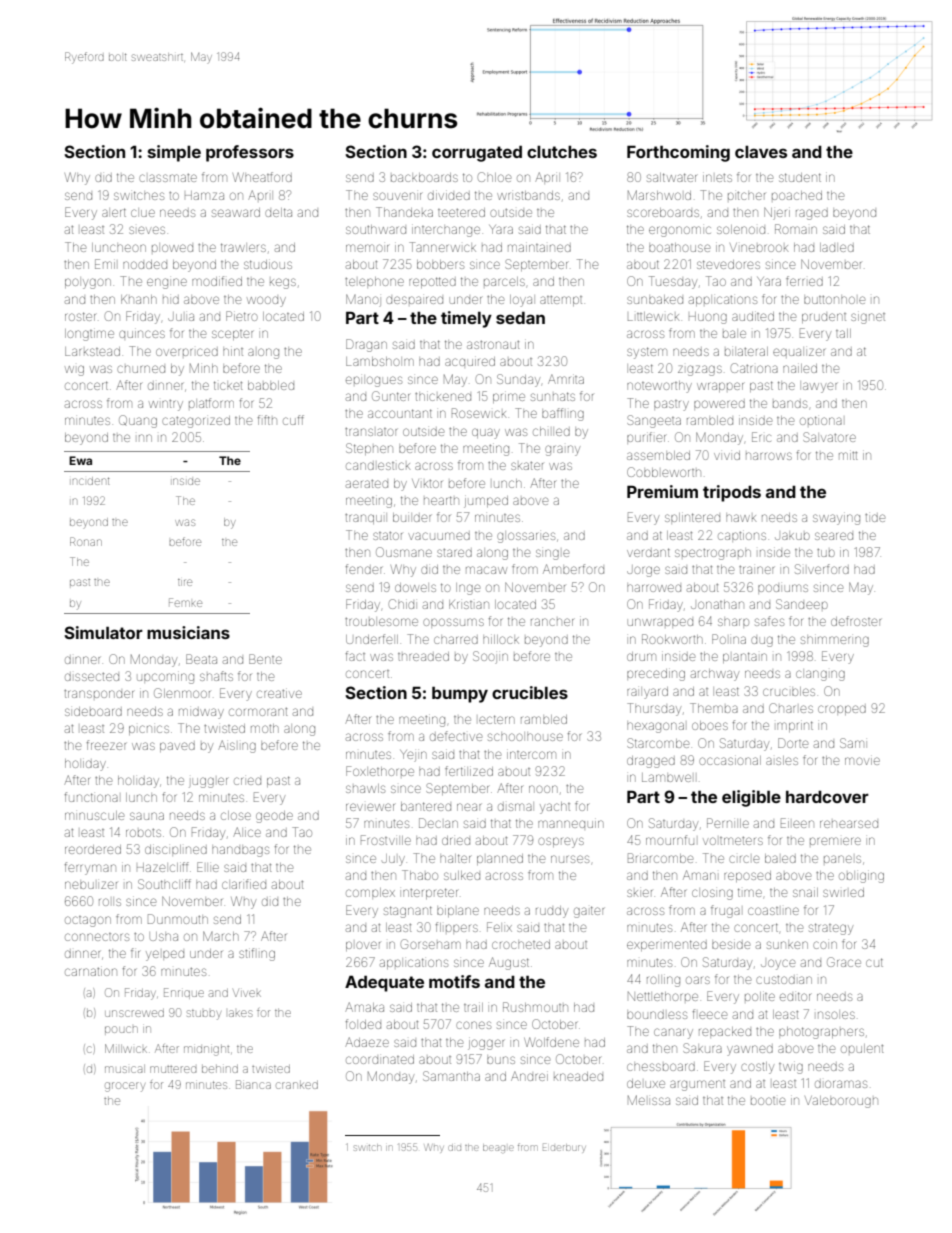 Image resolution: width=952 pixels, height=1233 pixels. Describe the element at coordinates (125, 1087) in the screenshot. I see `grocery` at that location.
